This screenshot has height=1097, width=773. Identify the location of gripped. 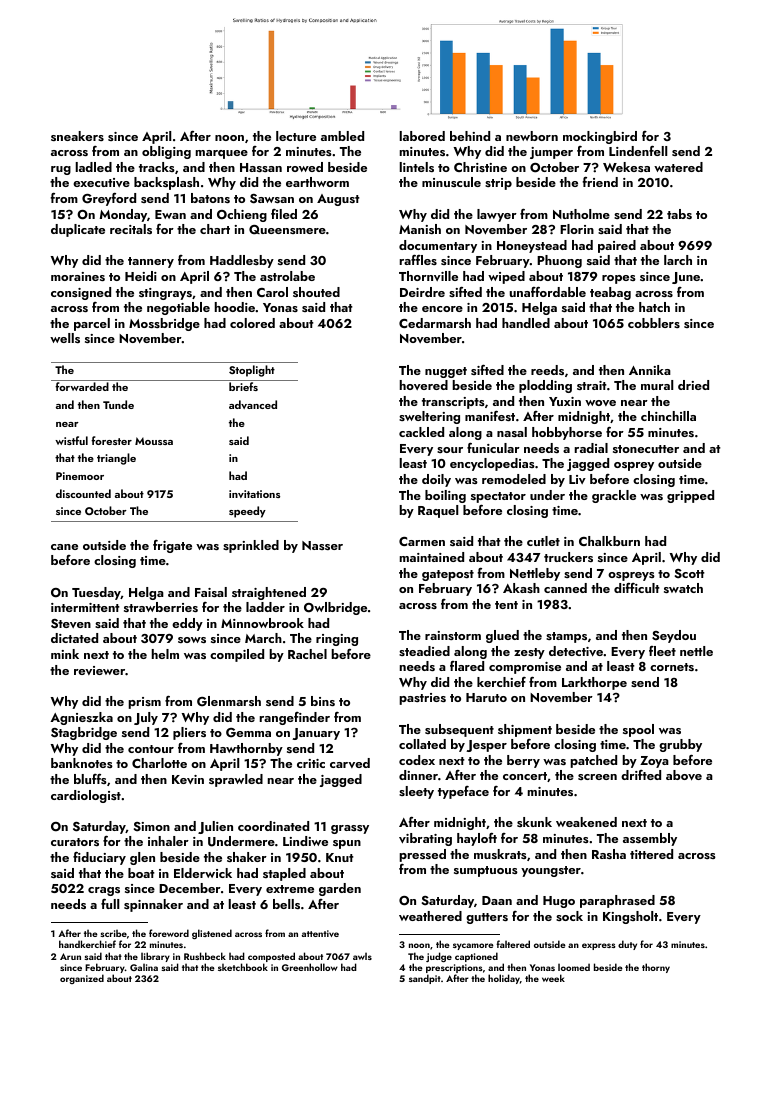
(690, 496).
